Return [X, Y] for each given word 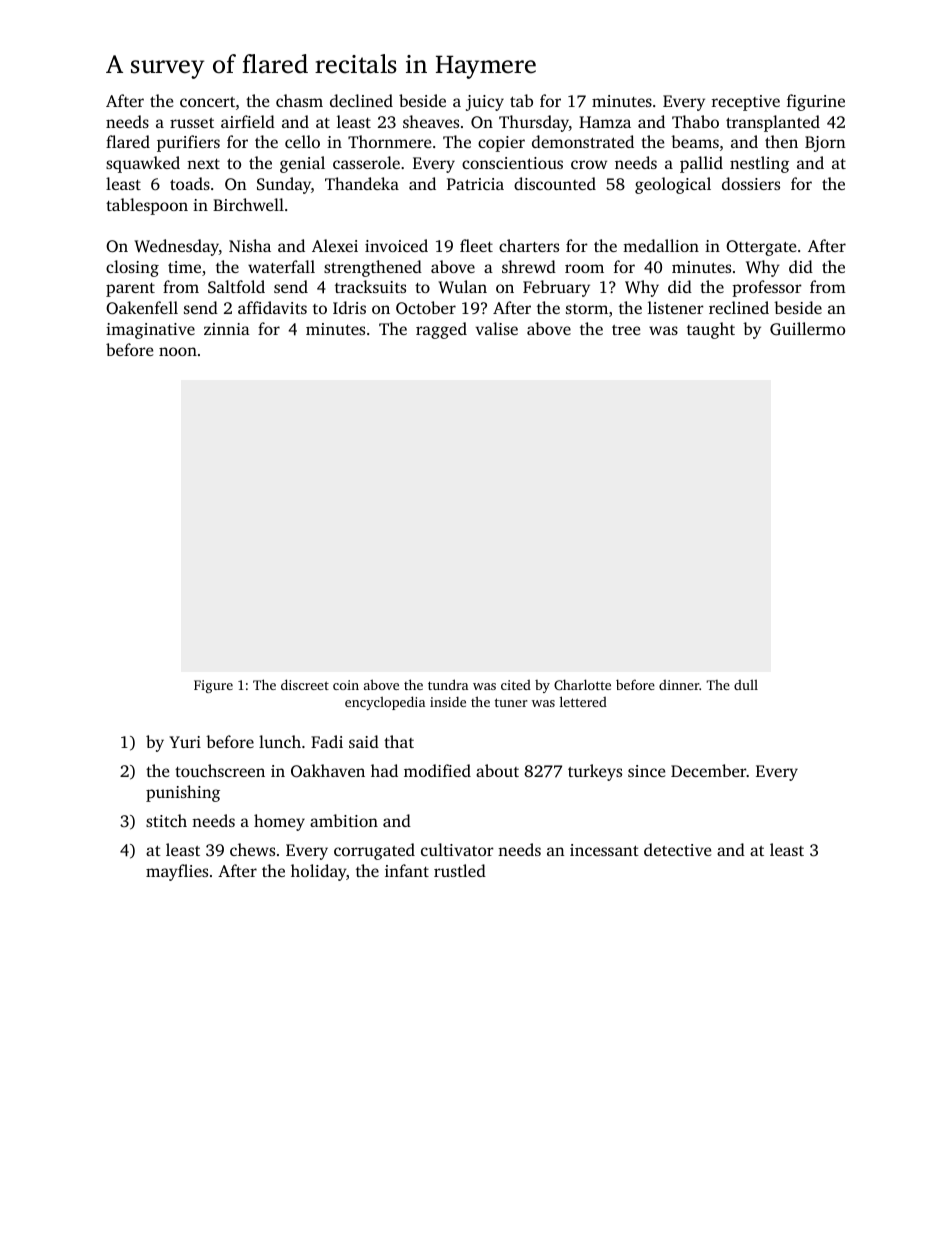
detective [677, 849]
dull [746, 685]
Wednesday [176, 247]
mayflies [177, 872]
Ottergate [761, 248]
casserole [366, 162]
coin [346, 685]
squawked [143, 164]
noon [178, 351]
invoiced [396, 245]
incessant [604, 850]
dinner [679, 685]
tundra [448, 684]
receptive [746, 103]
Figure [213, 686]
